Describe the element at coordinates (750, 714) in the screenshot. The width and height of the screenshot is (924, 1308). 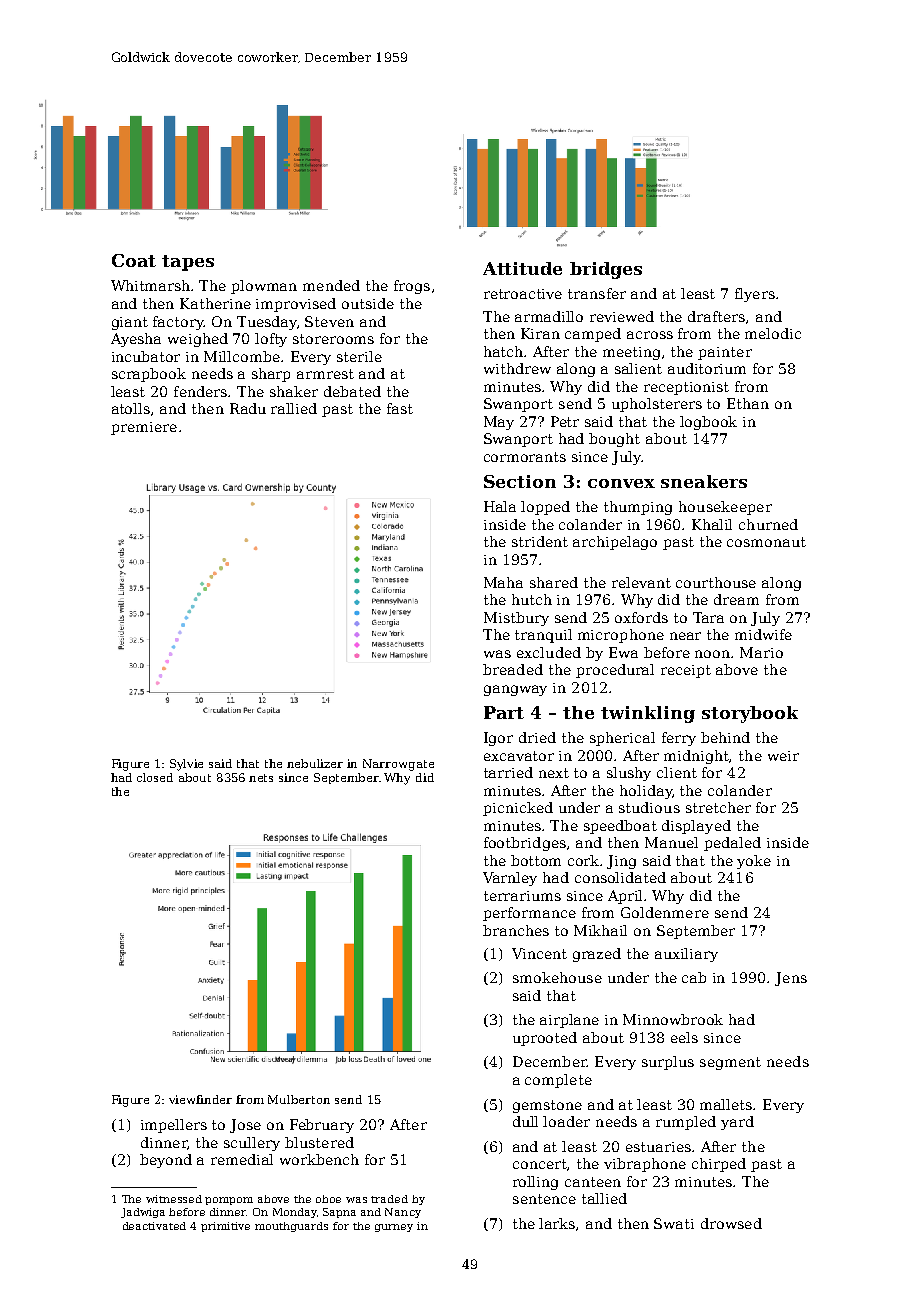
I see `storybook` at that location.
